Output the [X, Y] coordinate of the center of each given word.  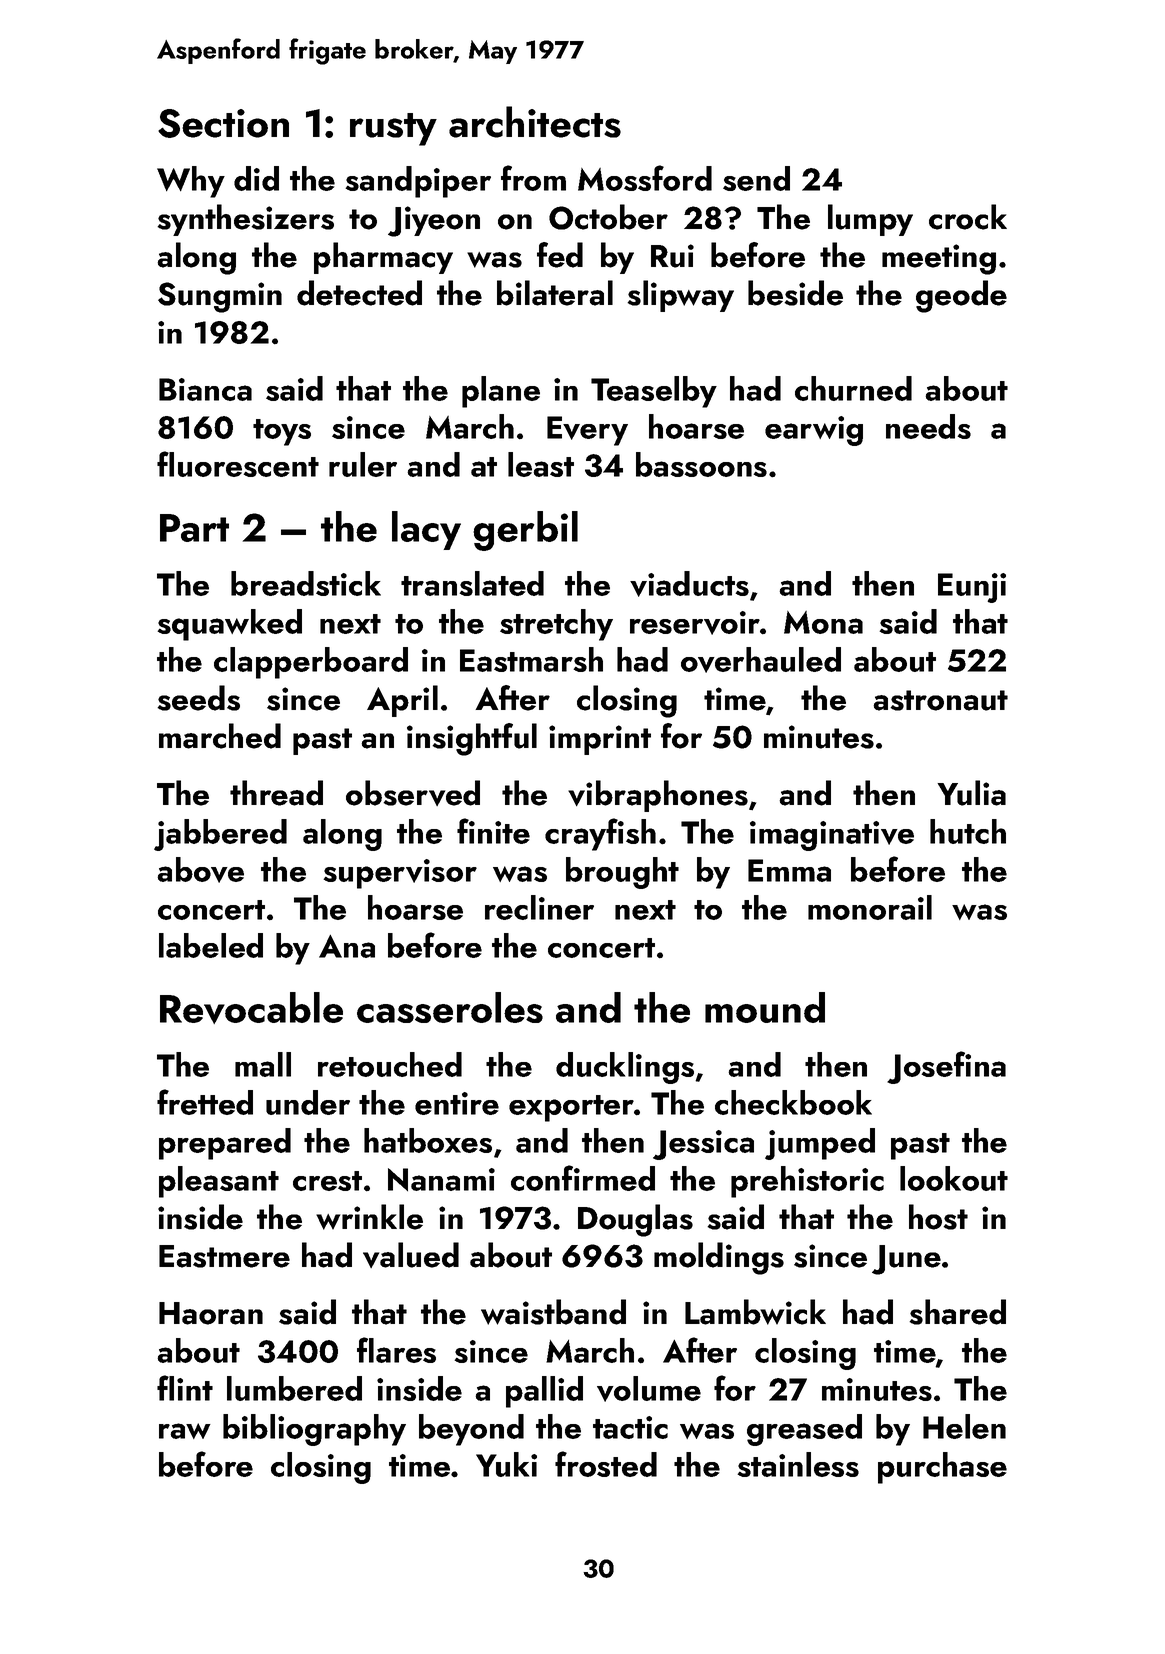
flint [185, 1388]
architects [535, 122]
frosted [606, 1464]
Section [223, 123]
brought [622, 873]
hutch [968, 831]
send [756, 178]
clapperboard [311, 663]
